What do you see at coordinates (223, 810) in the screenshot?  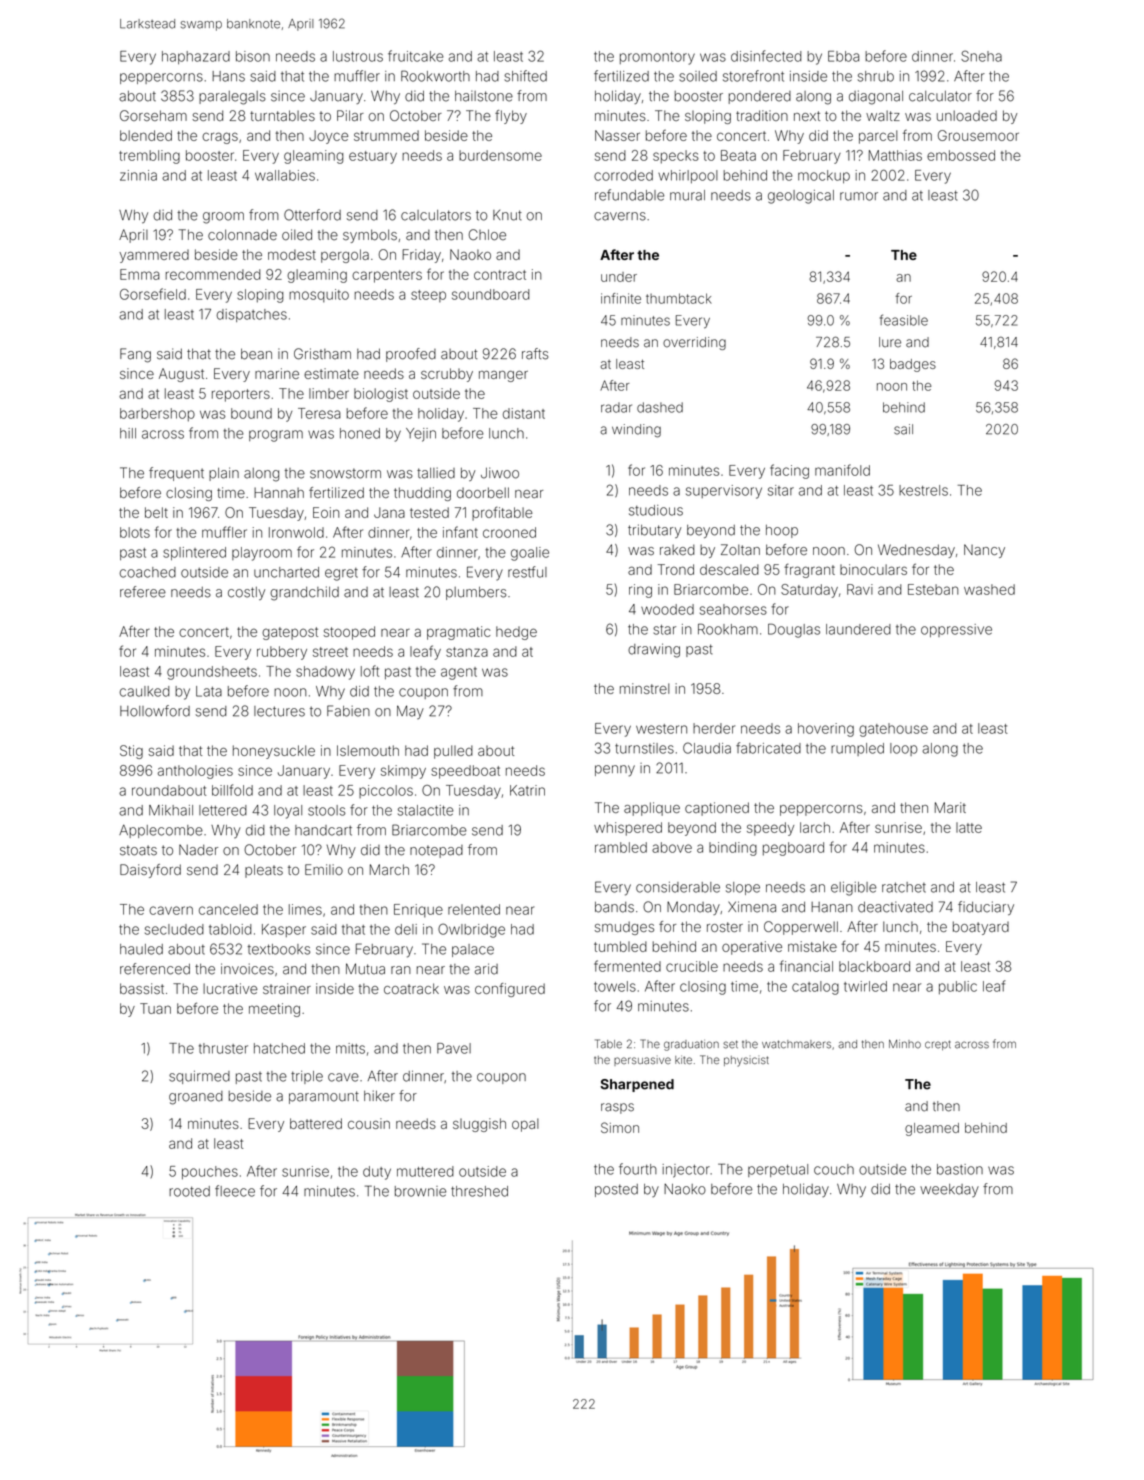 I see `lettered` at bounding box center [223, 810].
